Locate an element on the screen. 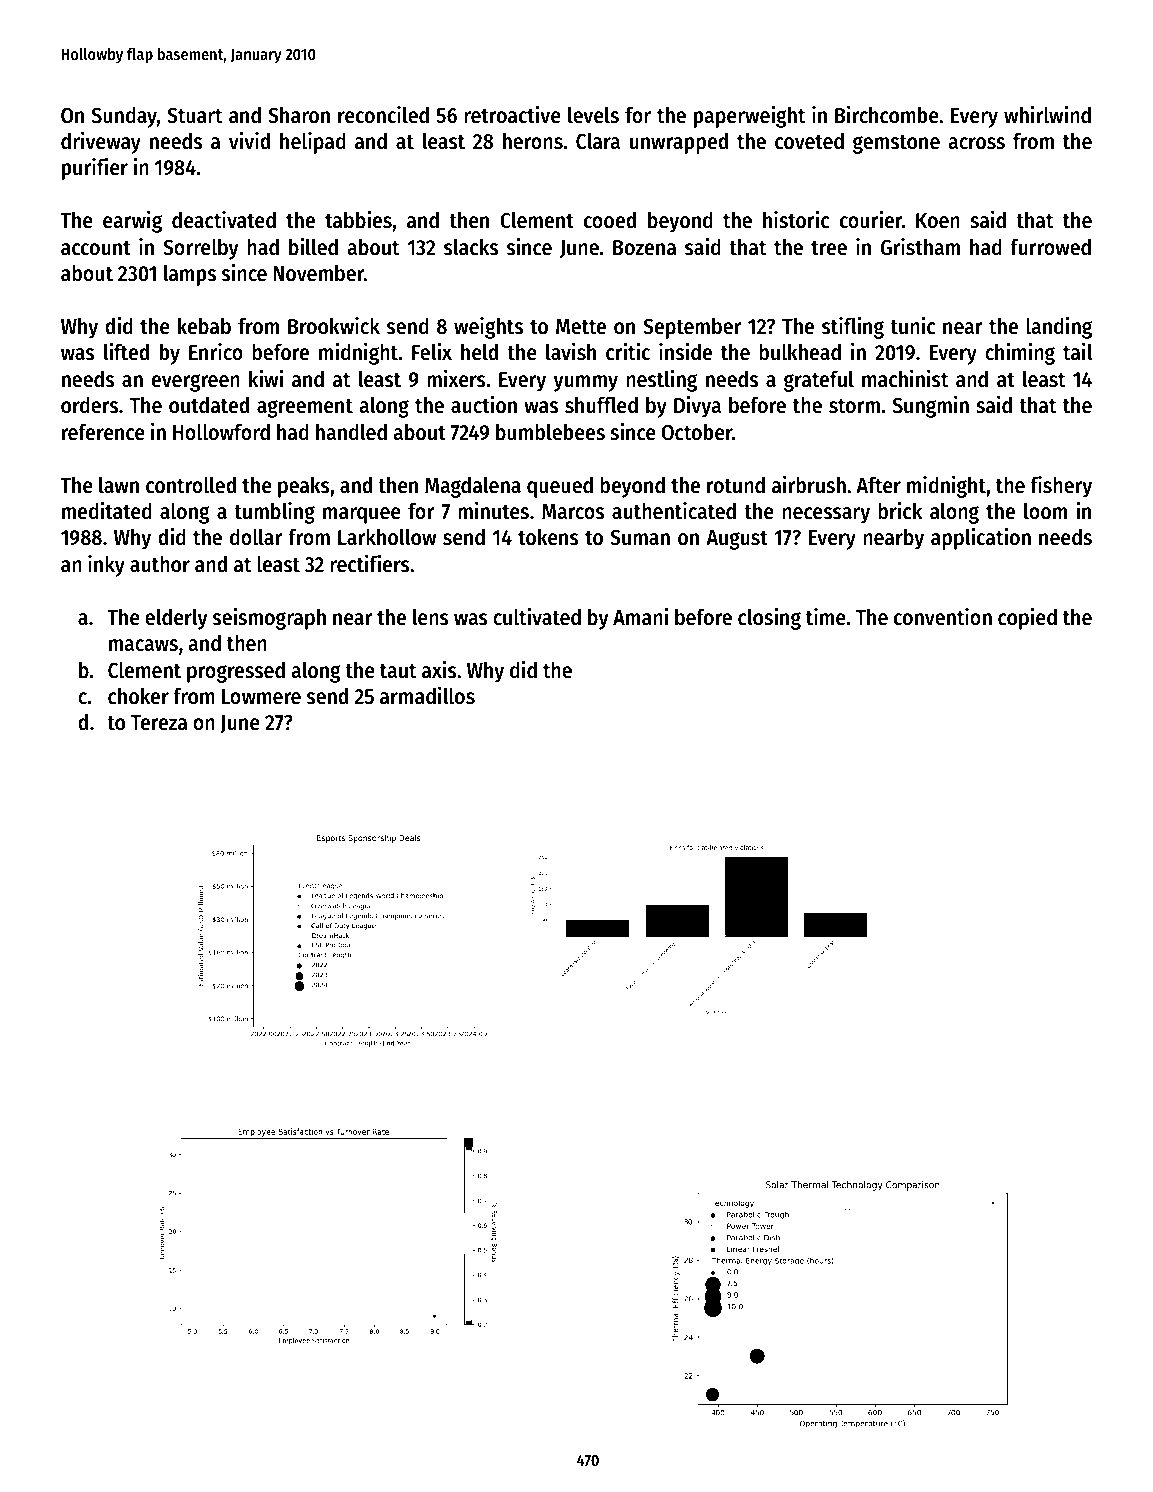 This screenshot has height=1492, width=1153. armadillos is located at coordinates (427, 696).
